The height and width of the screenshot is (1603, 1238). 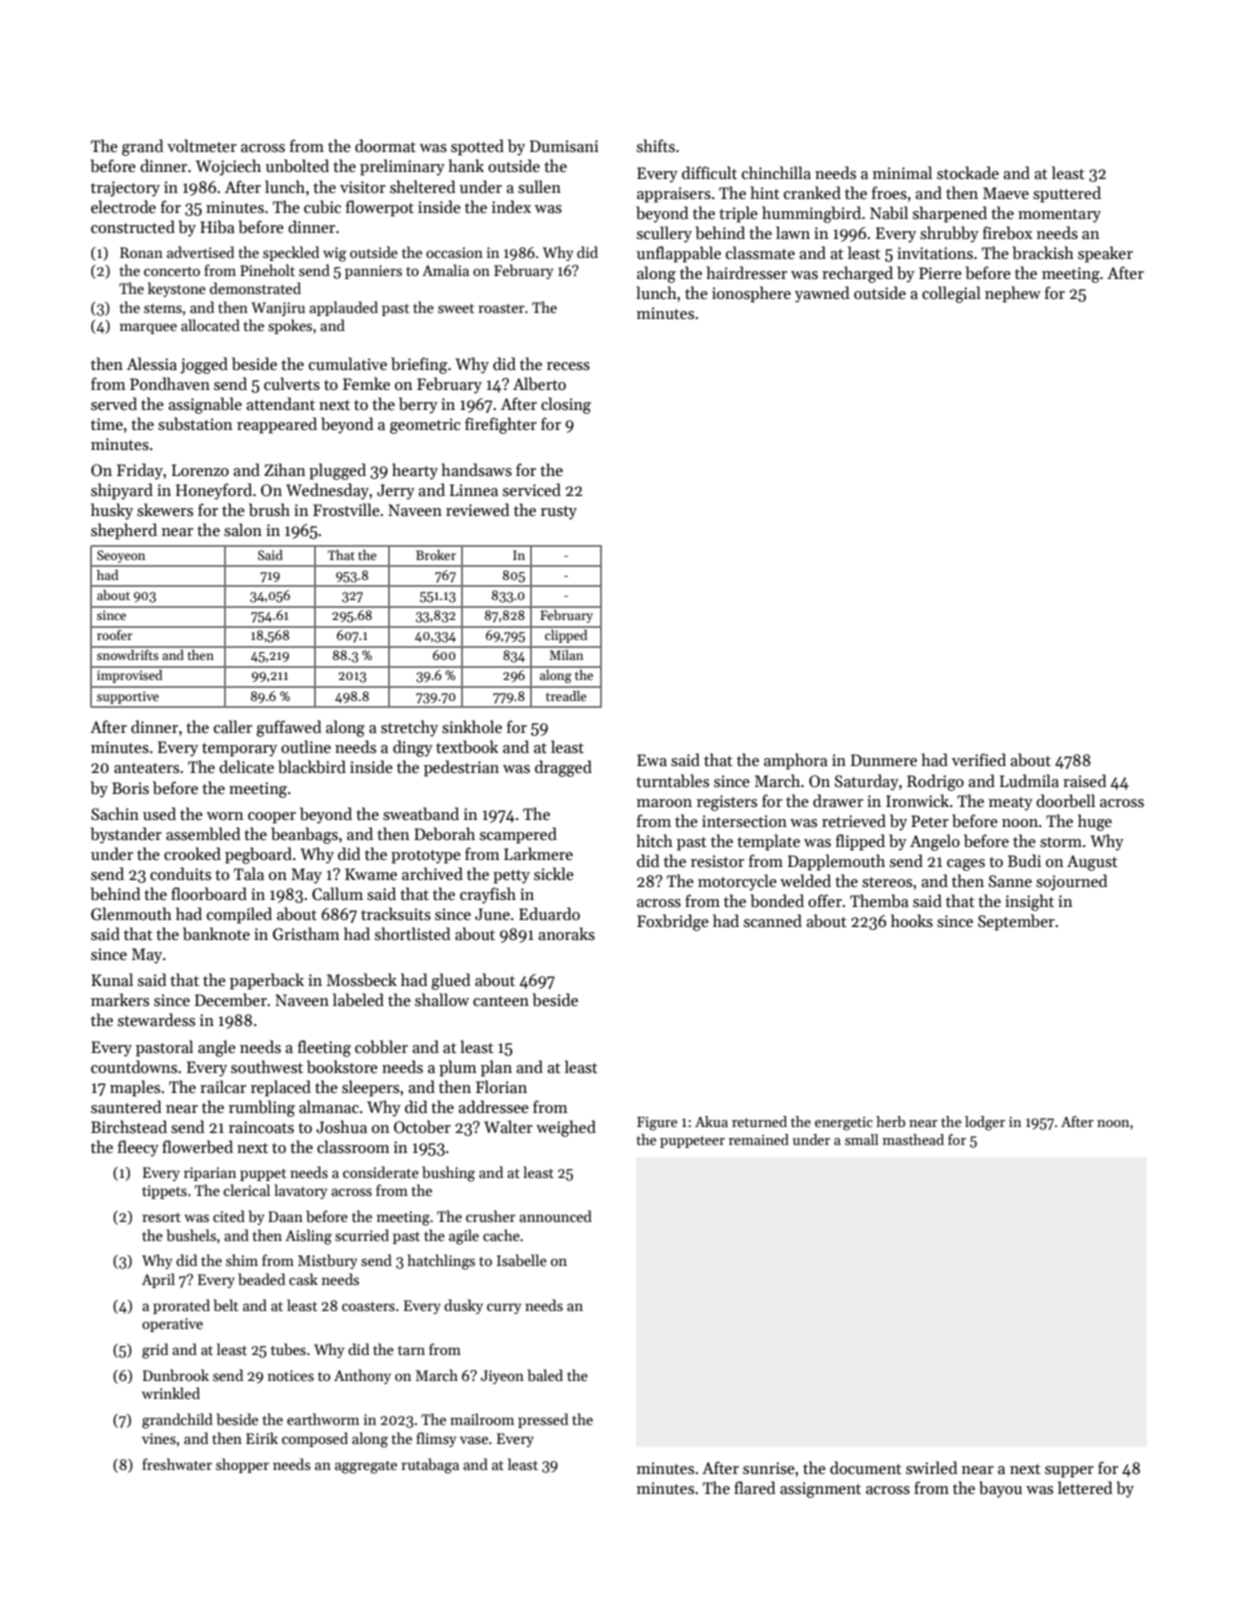 What do you see at coordinates (566, 934) in the screenshot?
I see `anoraks` at bounding box center [566, 934].
